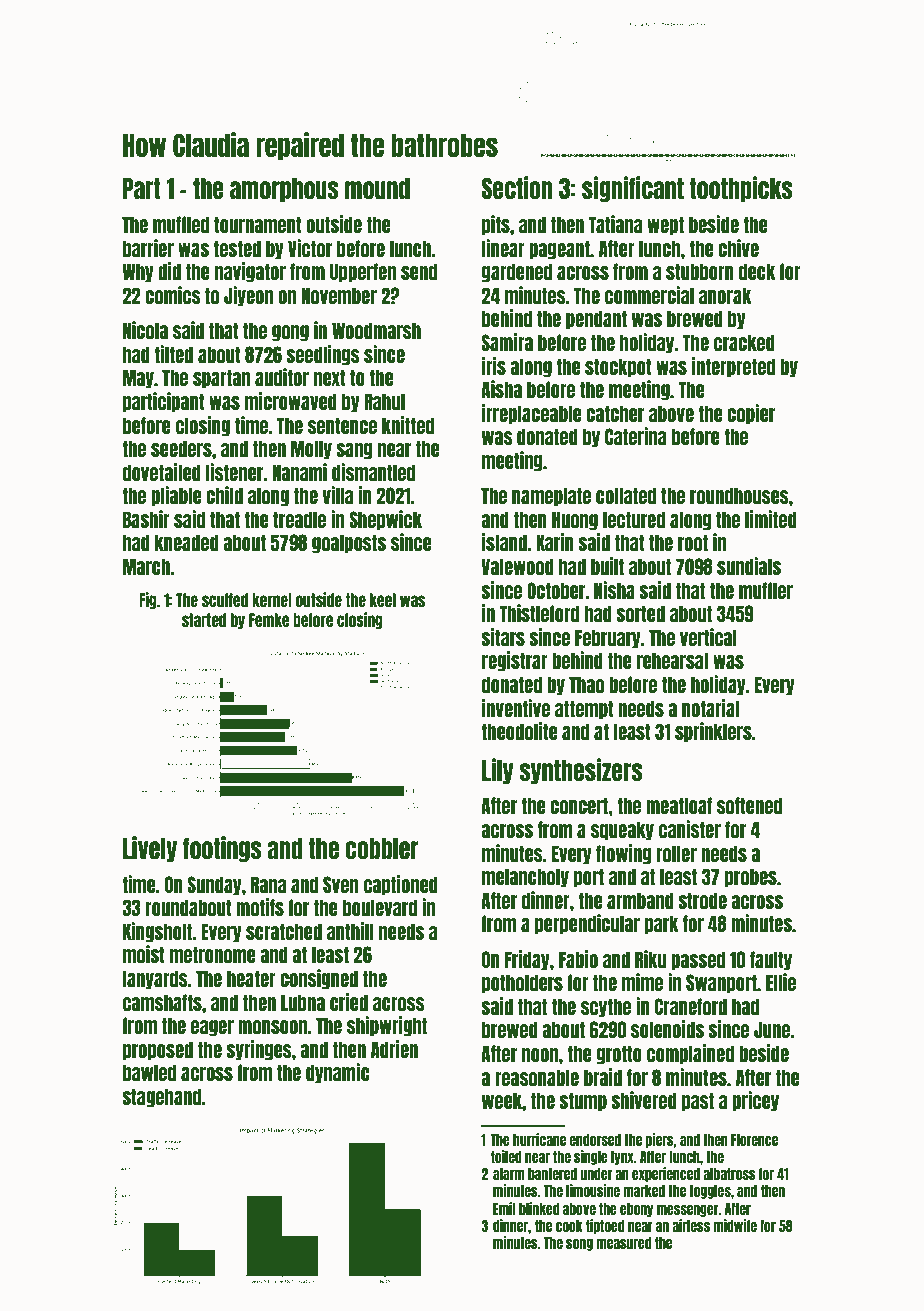 The width and height of the screenshot is (924, 1311). What do you see at coordinates (338, 1073) in the screenshot?
I see `dynamic` at bounding box center [338, 1073].
